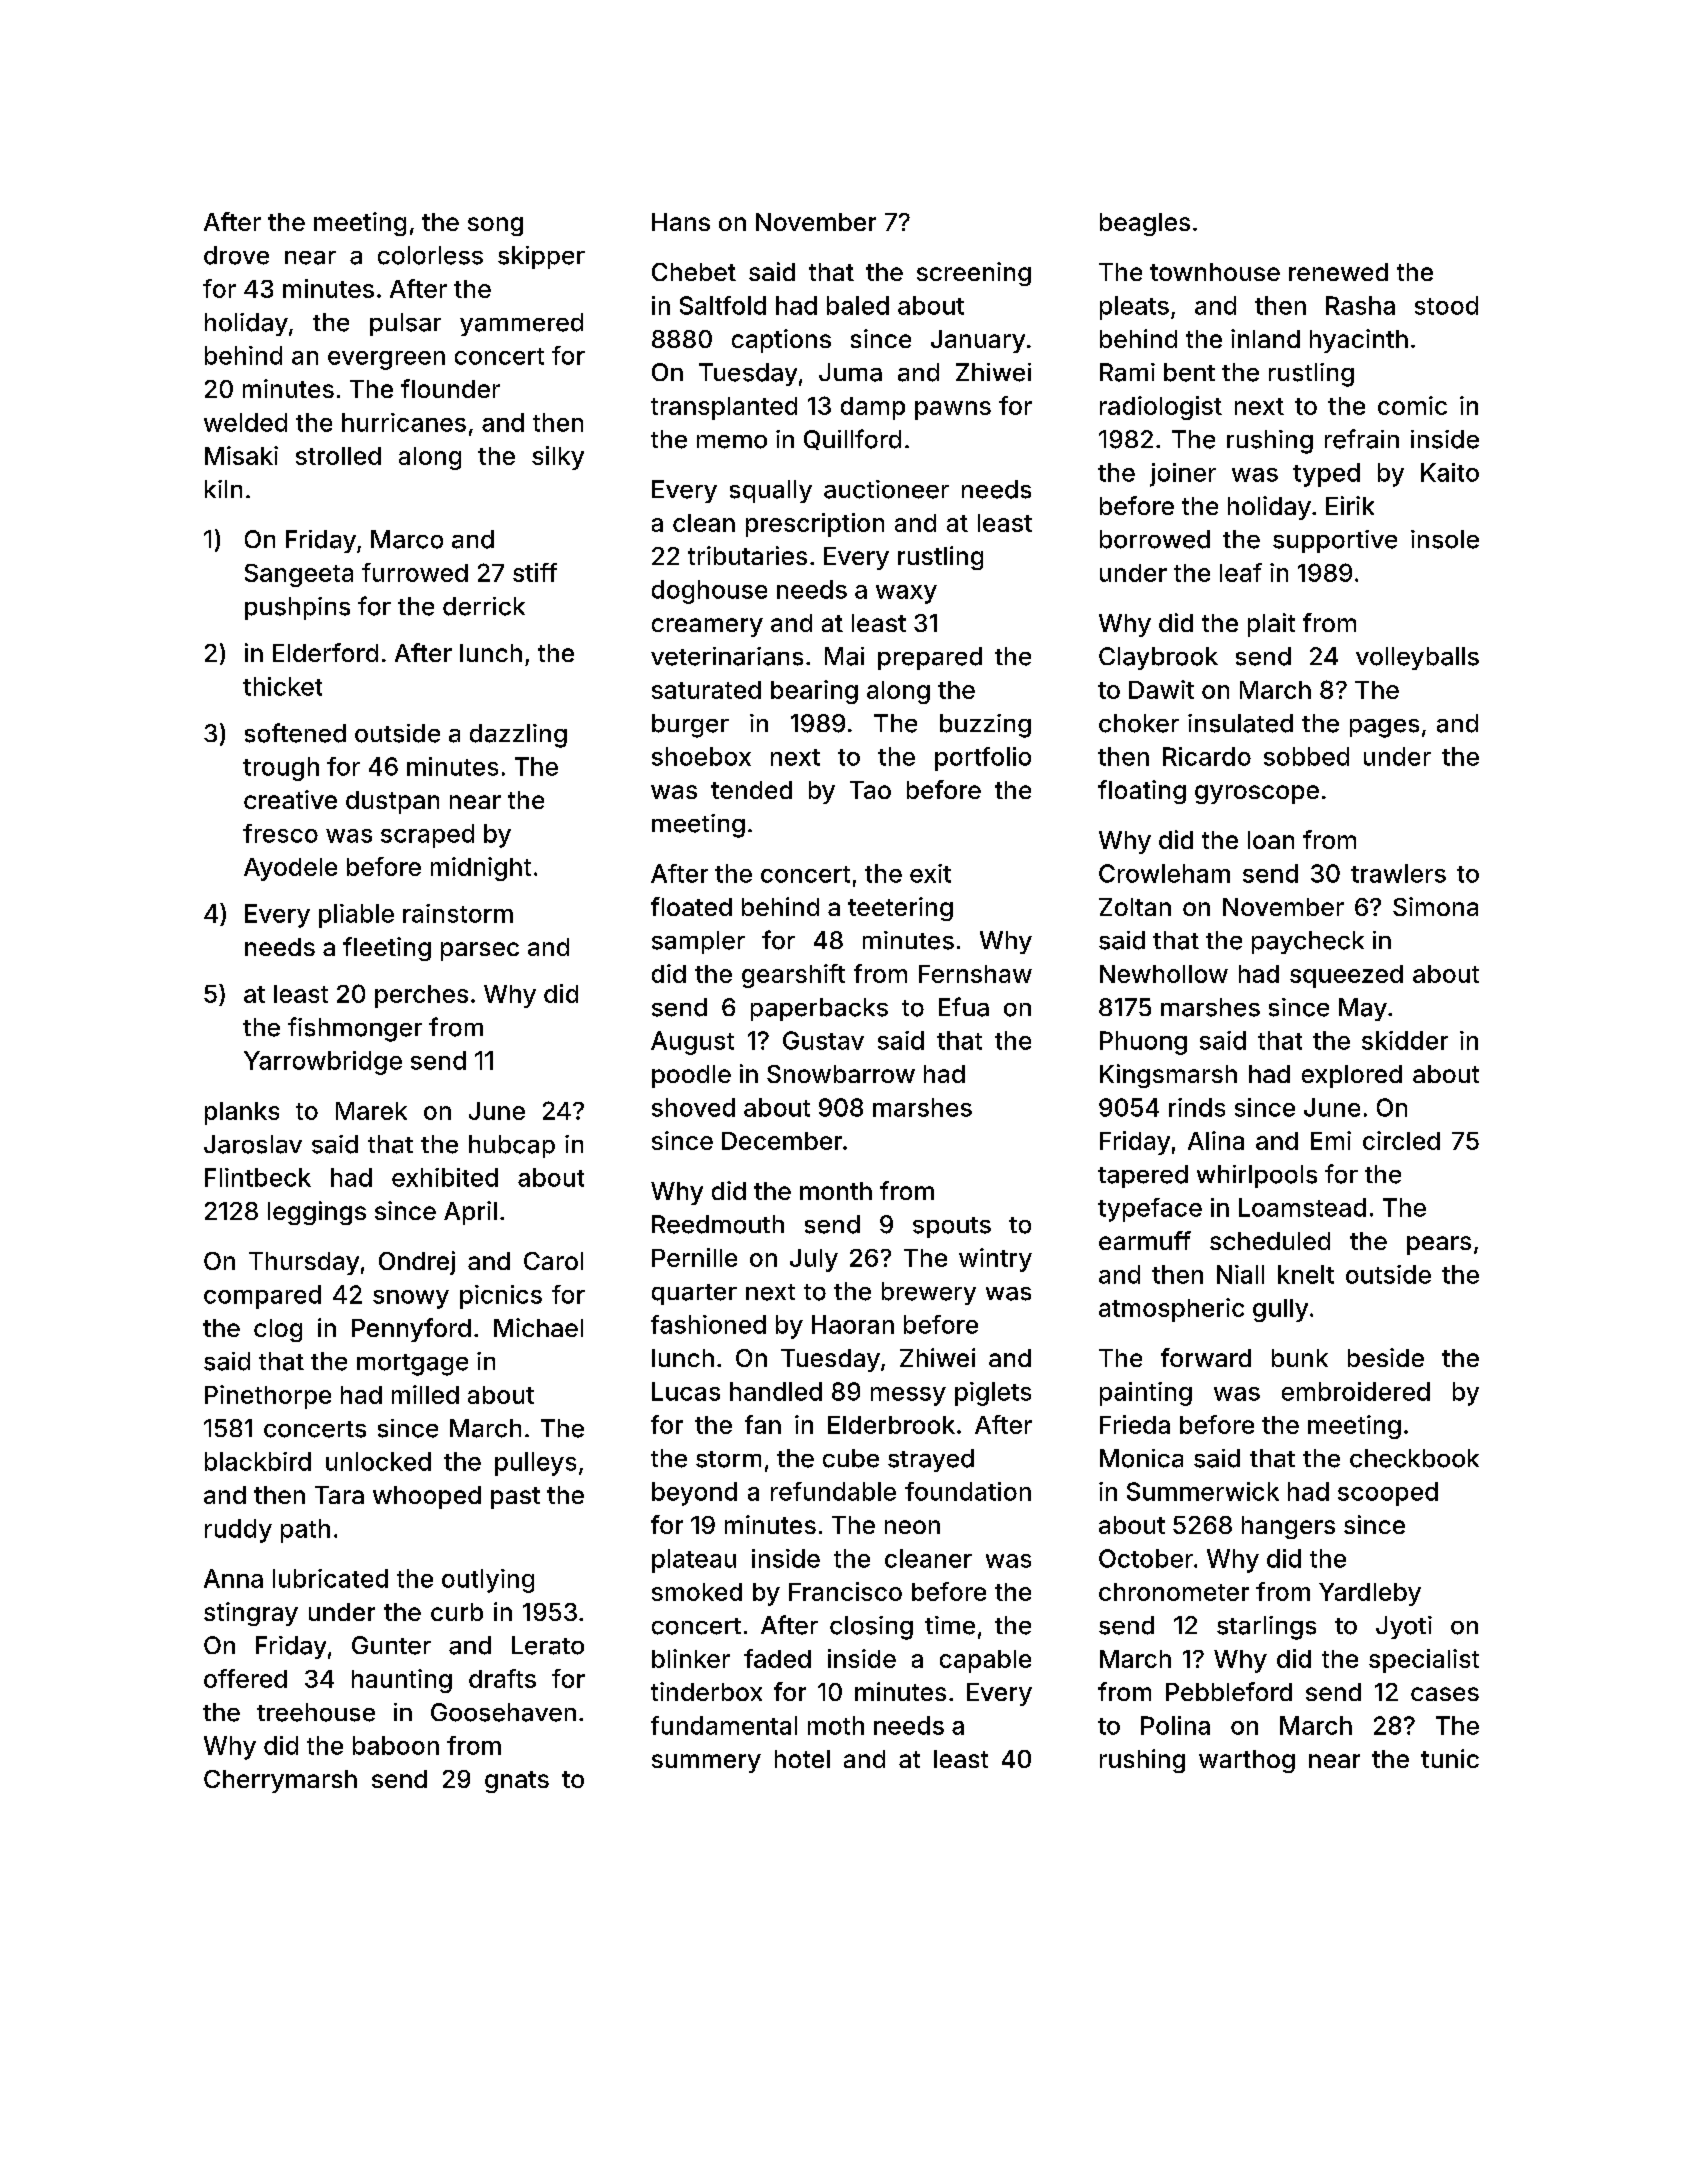  I want to click on painting, so click(1146, 1394).
